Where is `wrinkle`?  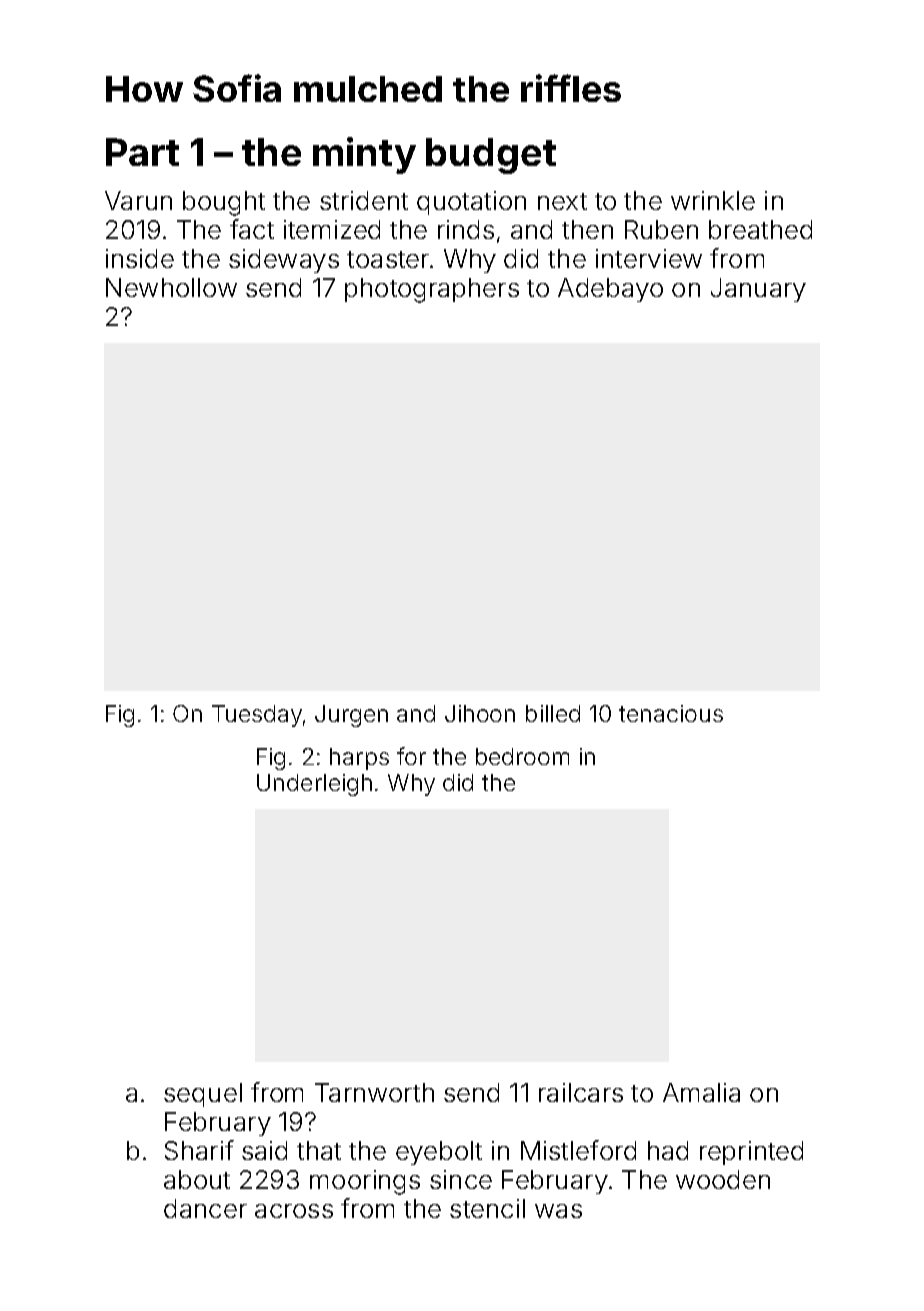 wrinkle is located at coordinates (713, 200).
